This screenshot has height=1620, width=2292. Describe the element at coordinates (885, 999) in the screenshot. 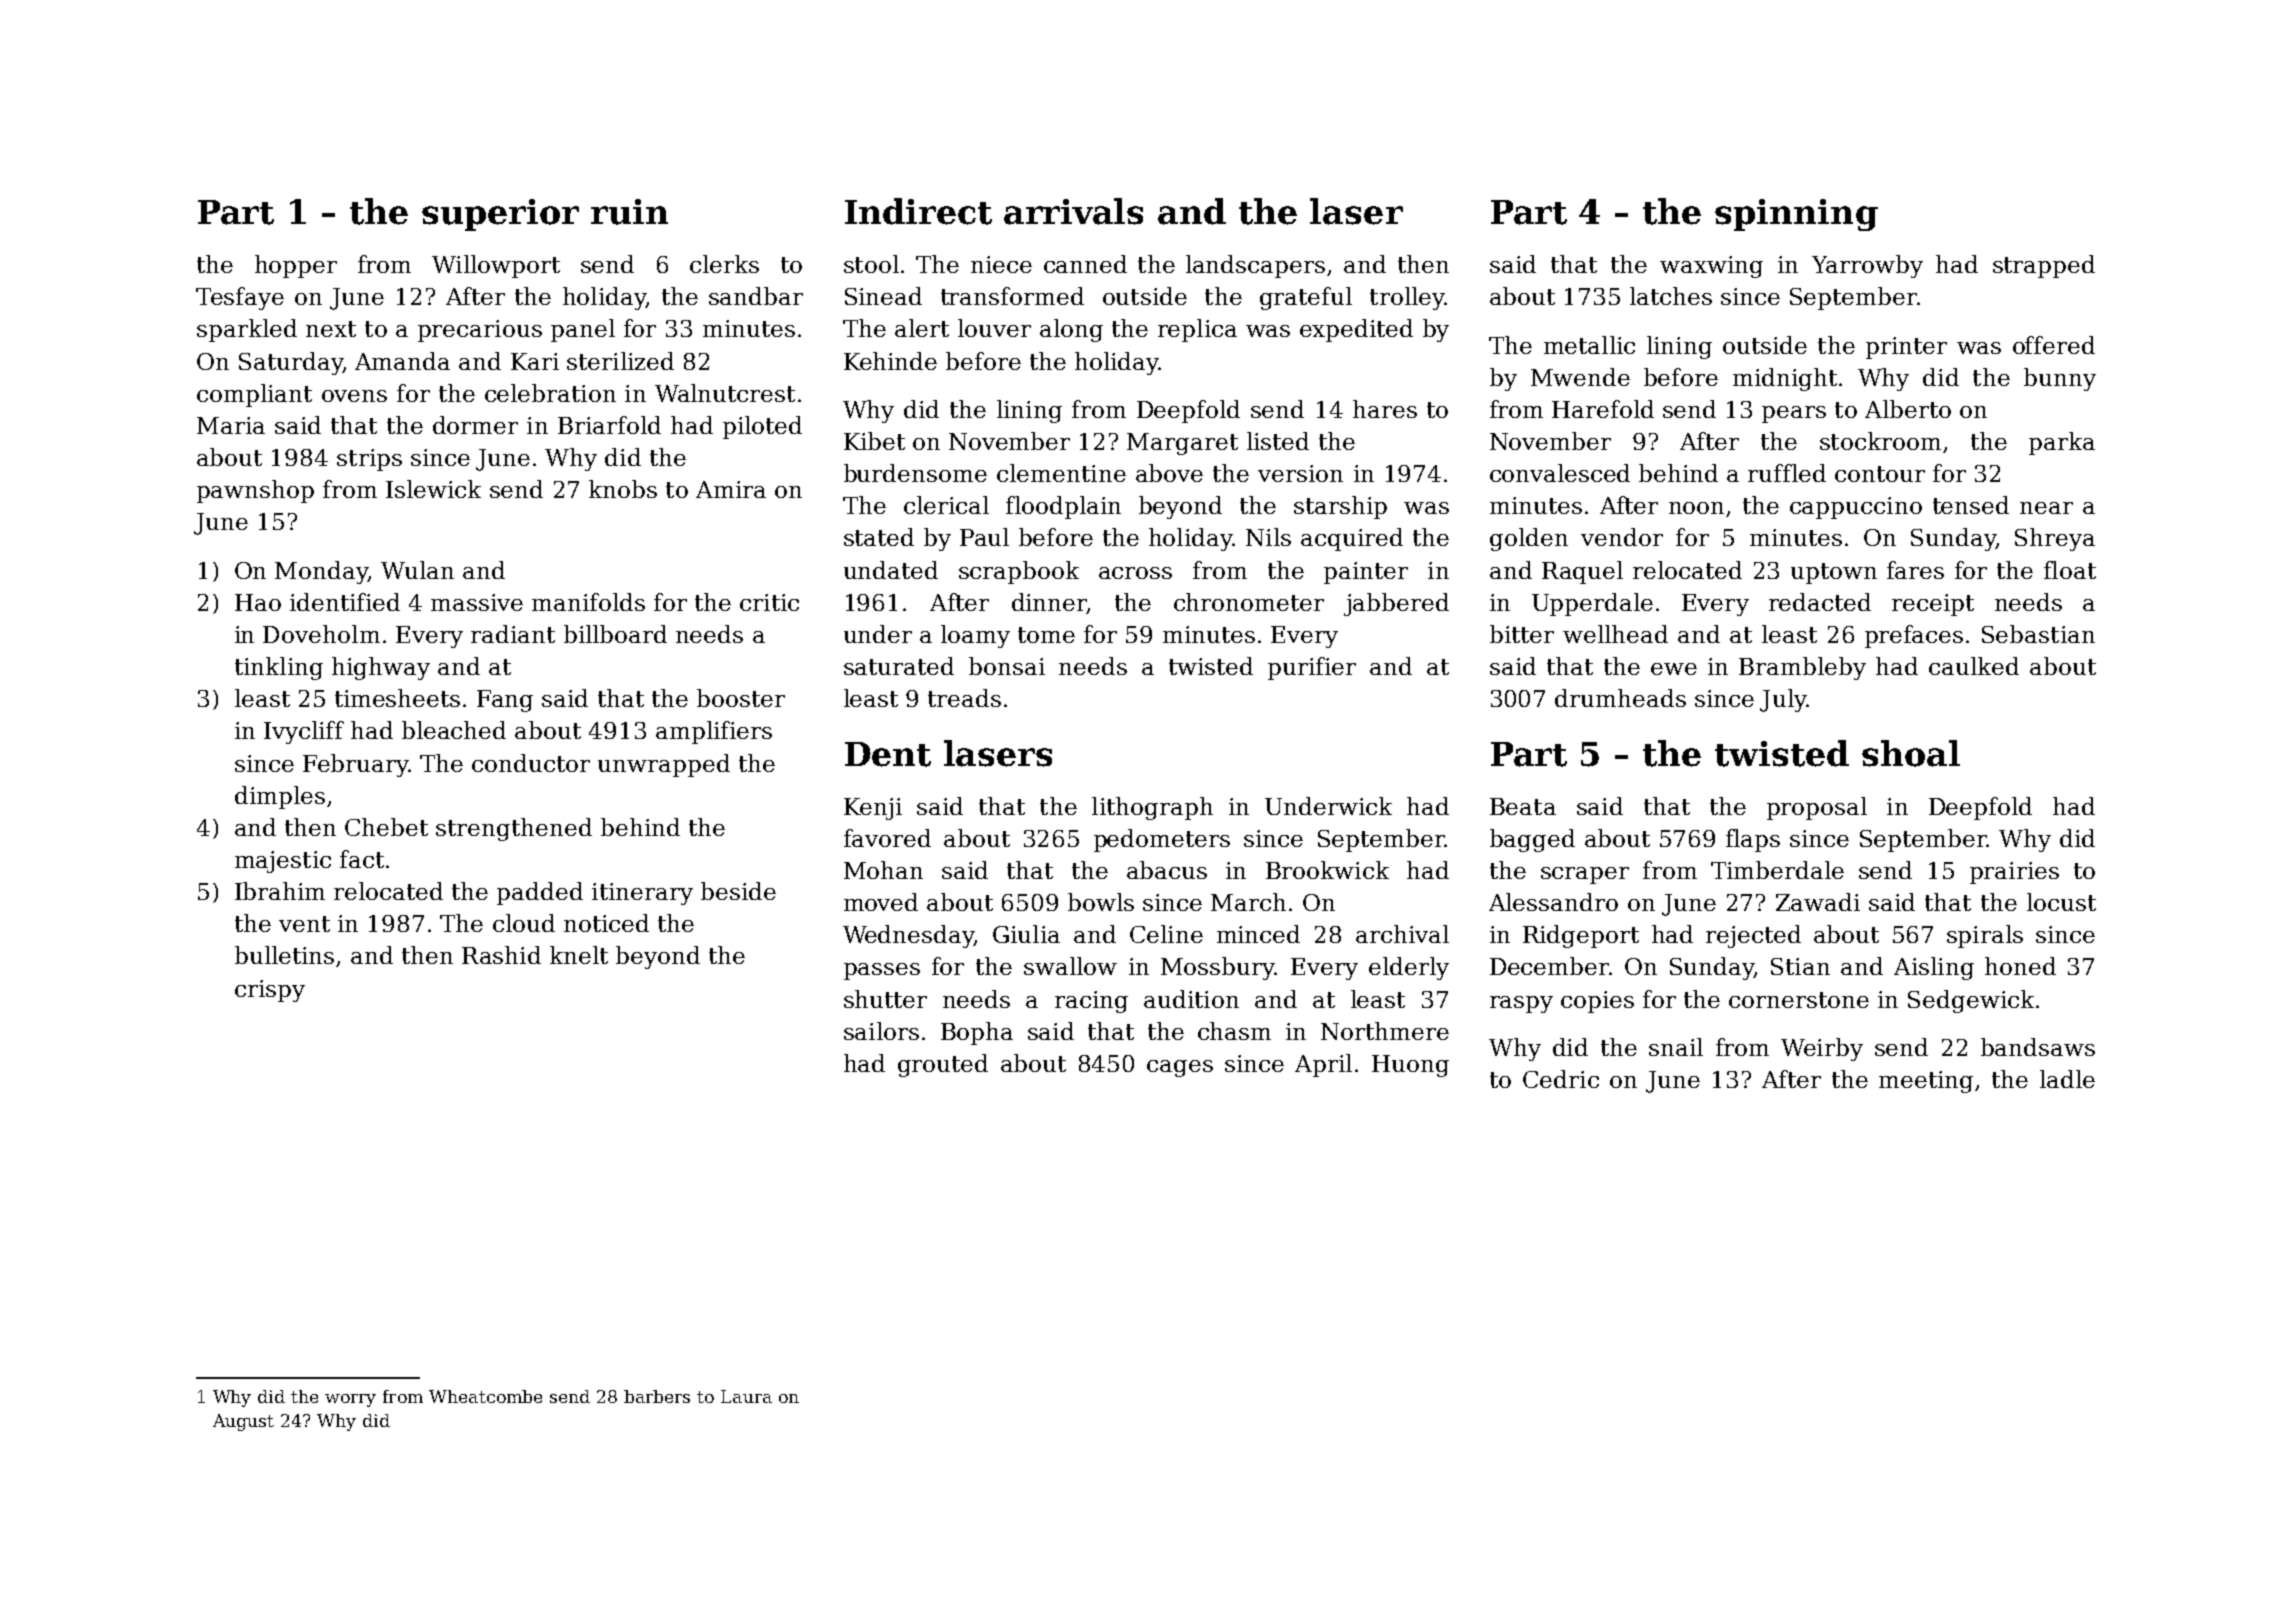

I see `shutter` at that location.
